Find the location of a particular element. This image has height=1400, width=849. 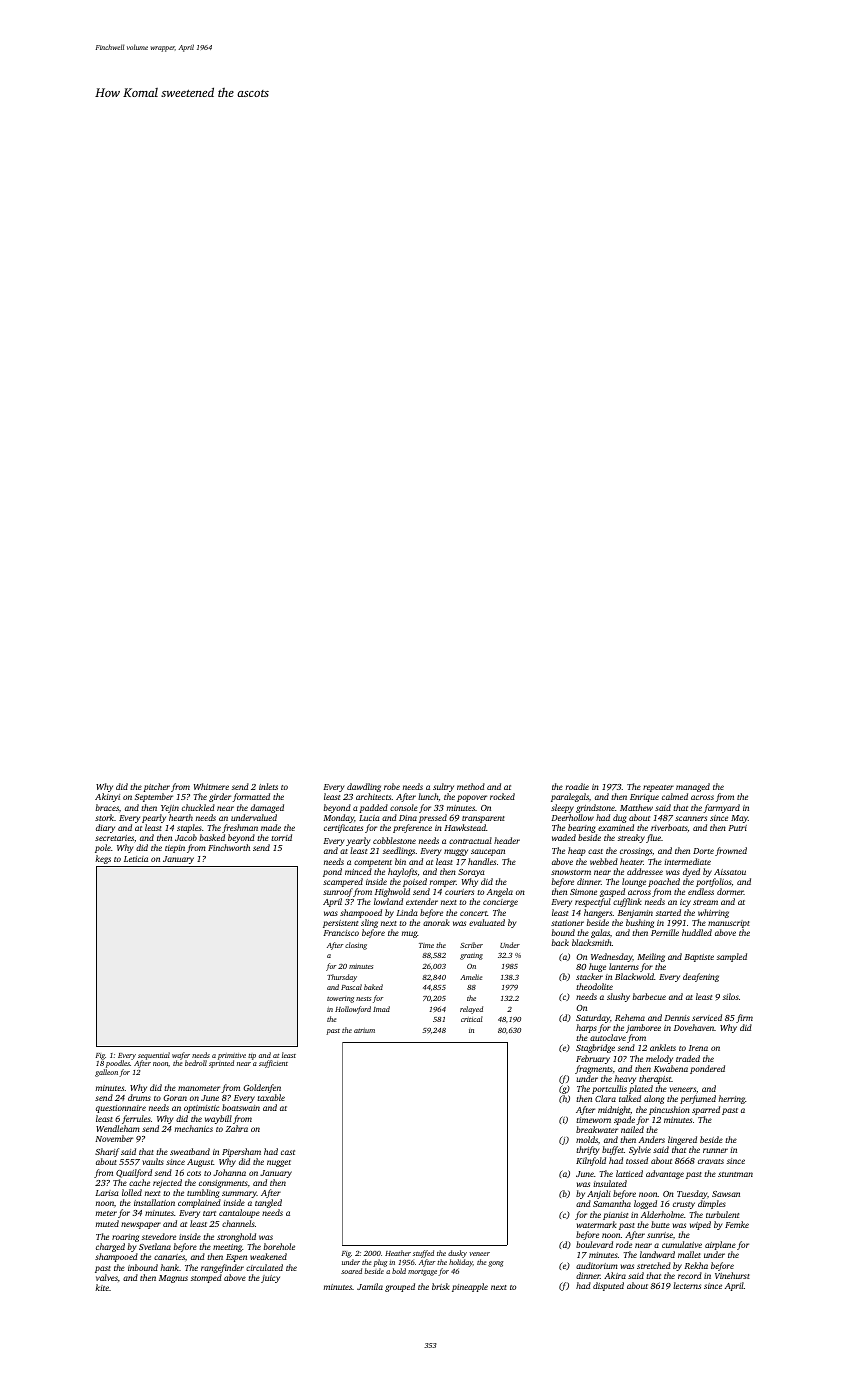

valves is located at coordinates (107, 1277).
